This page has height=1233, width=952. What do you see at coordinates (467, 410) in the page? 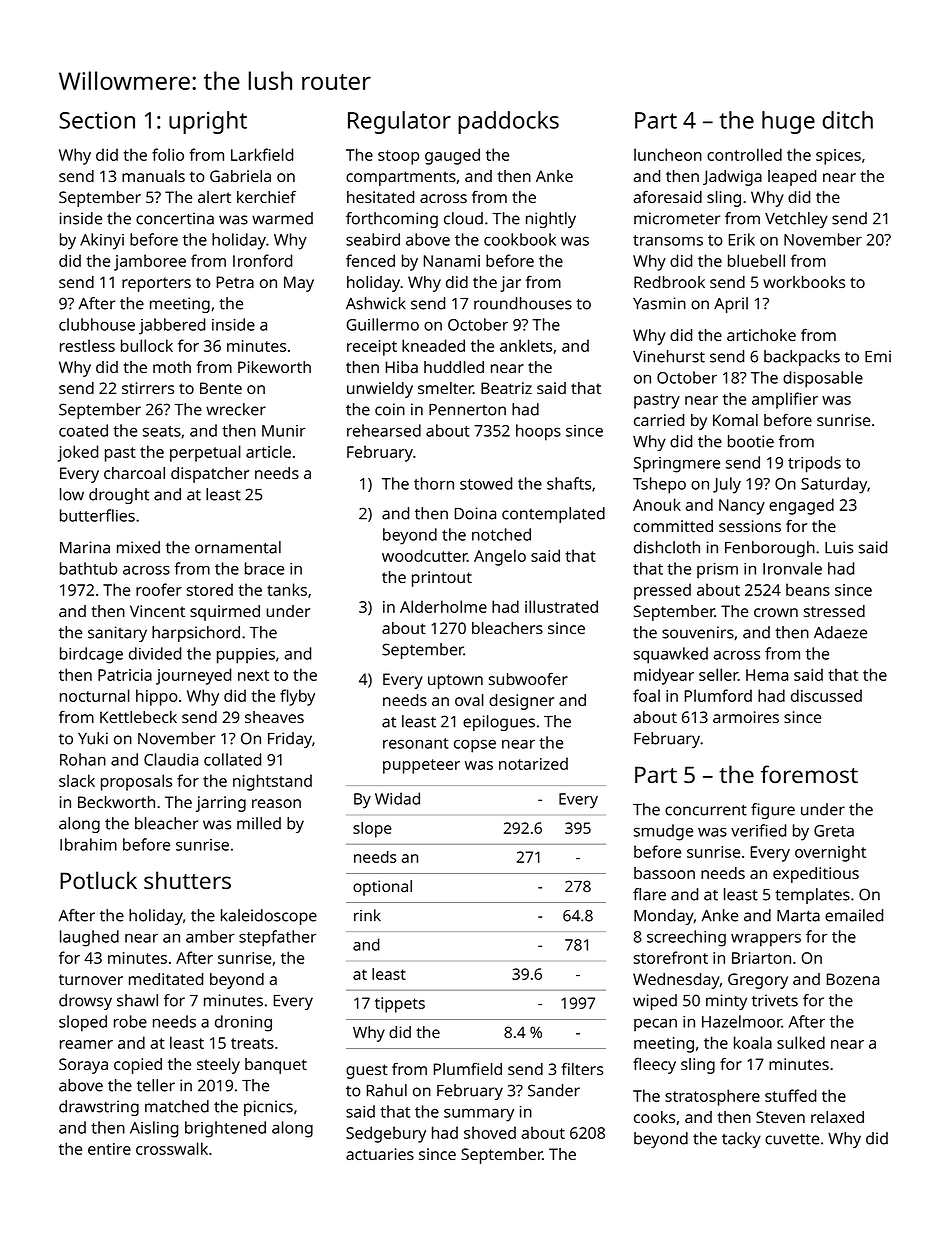
I see `Pennerton` at bounding box center [467, 410].
